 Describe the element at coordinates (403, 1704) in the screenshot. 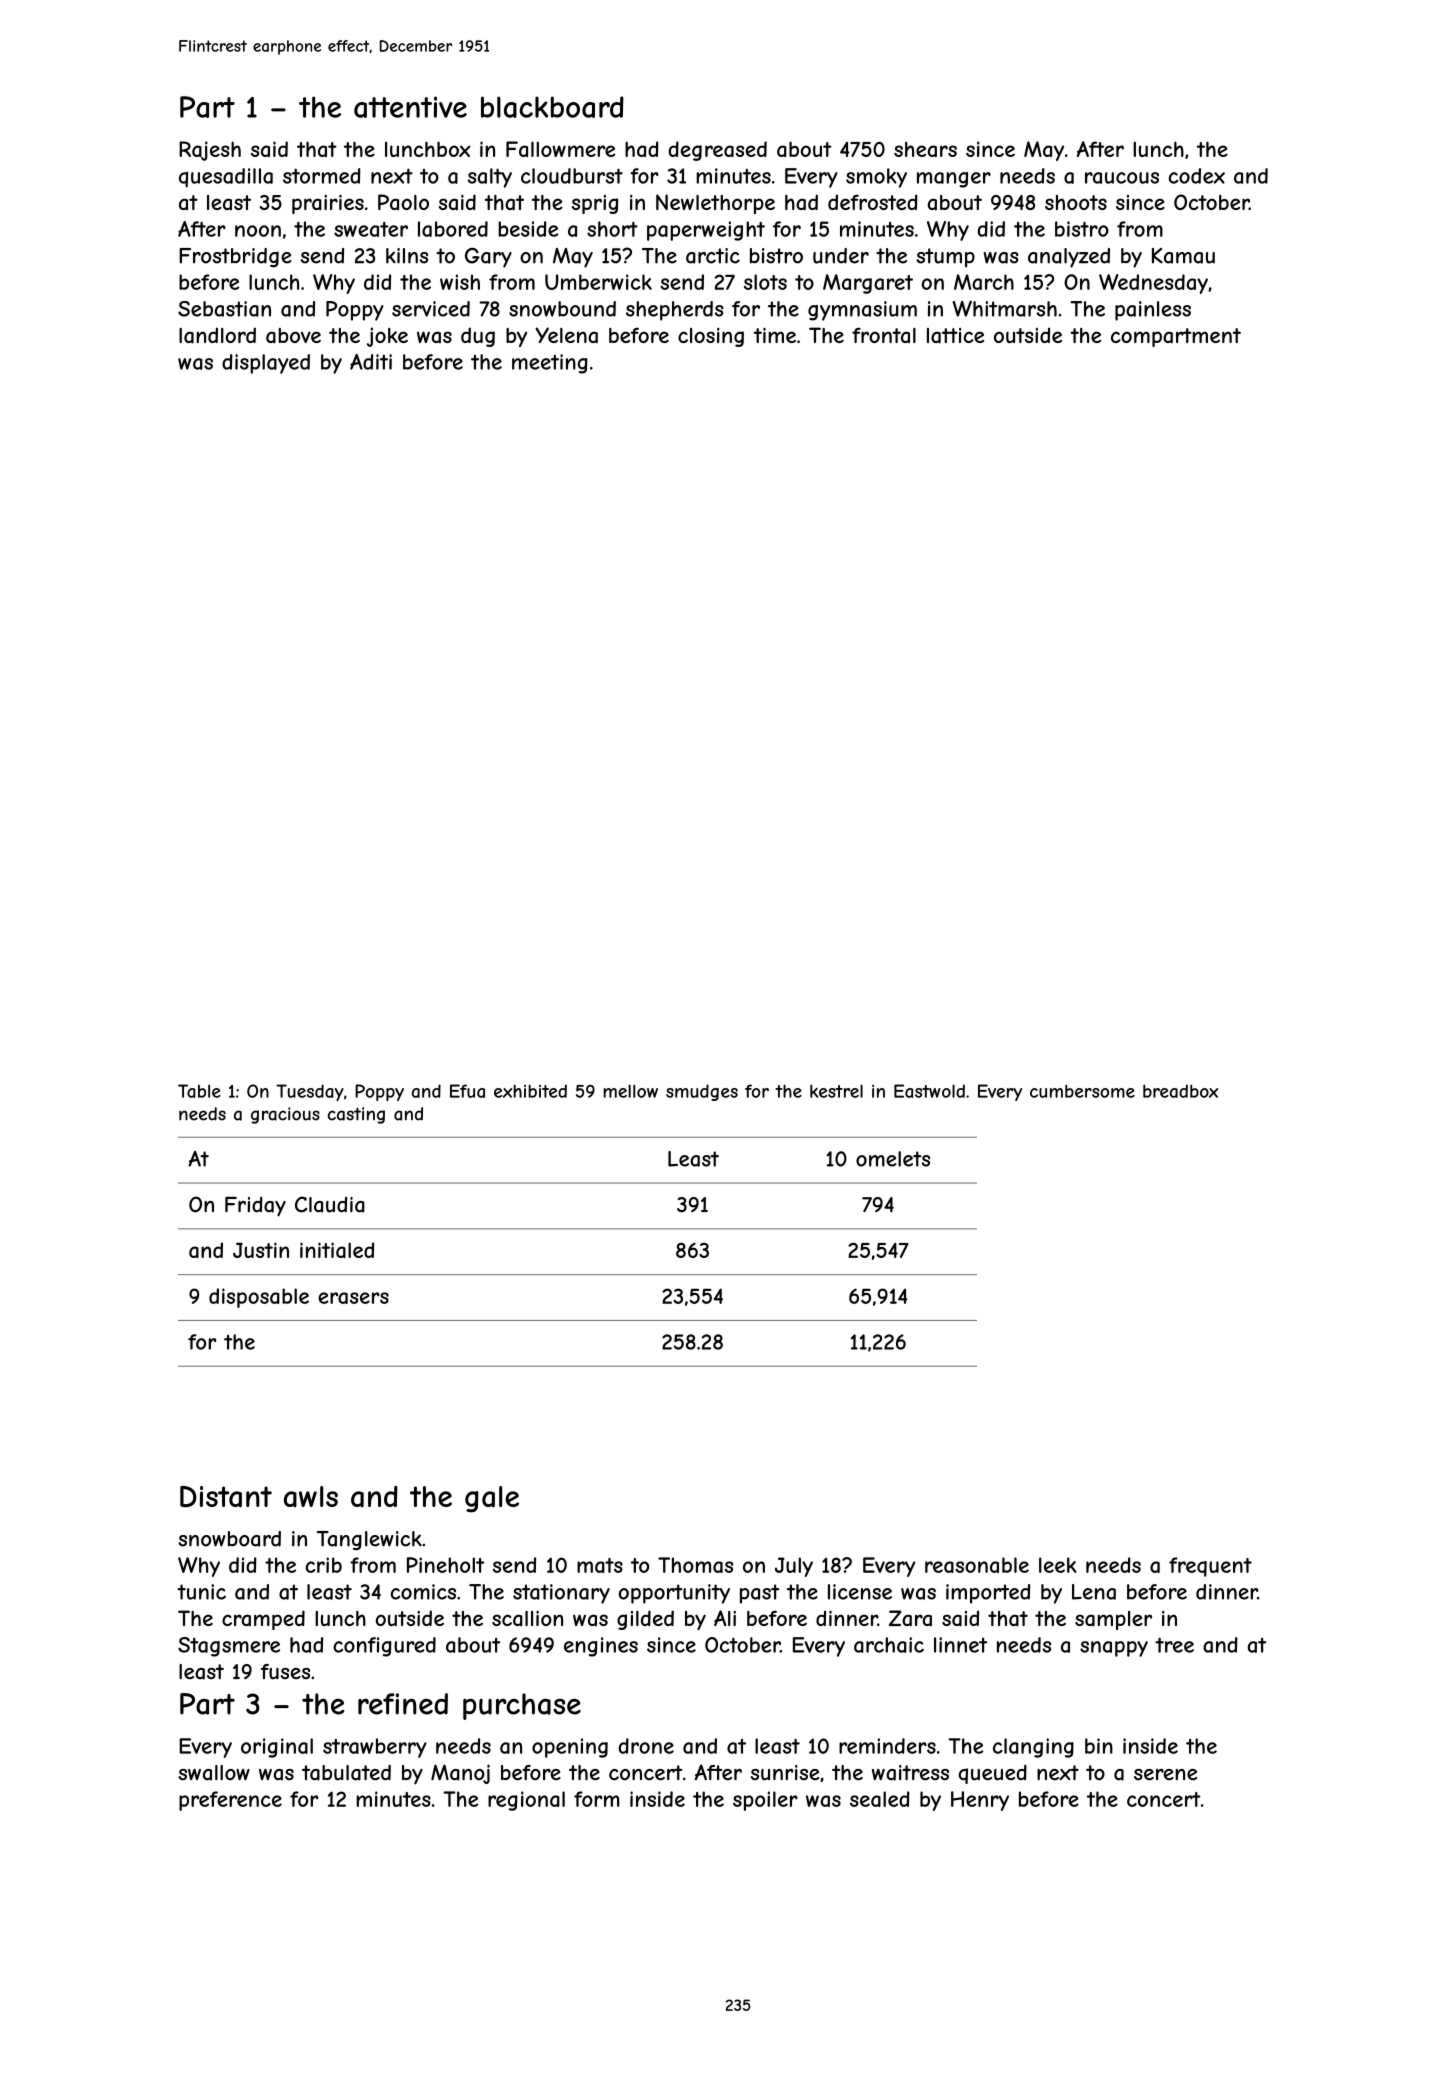

I see `refined` at that location.
